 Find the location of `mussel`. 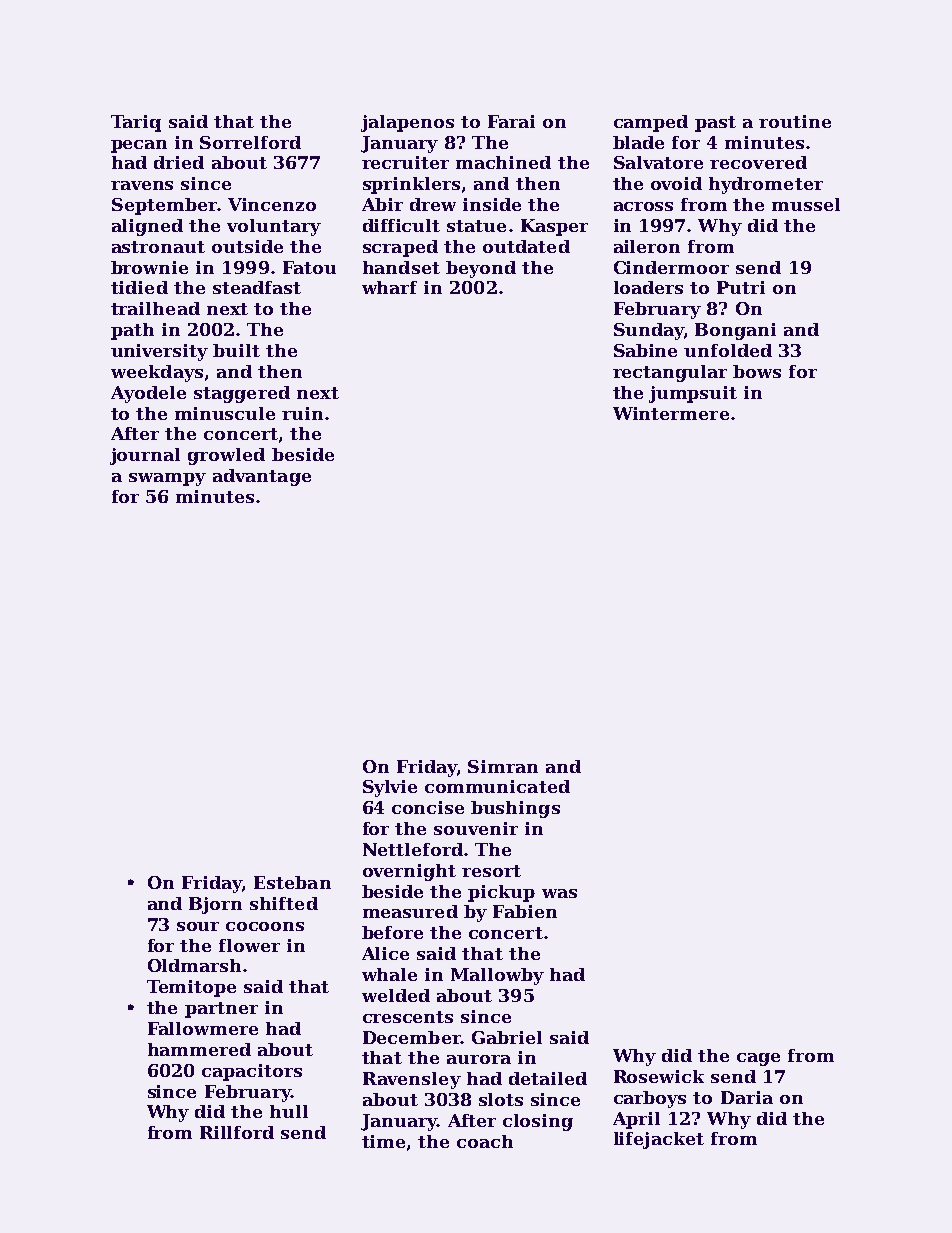

mussel is located at coordinates (806, 204).
